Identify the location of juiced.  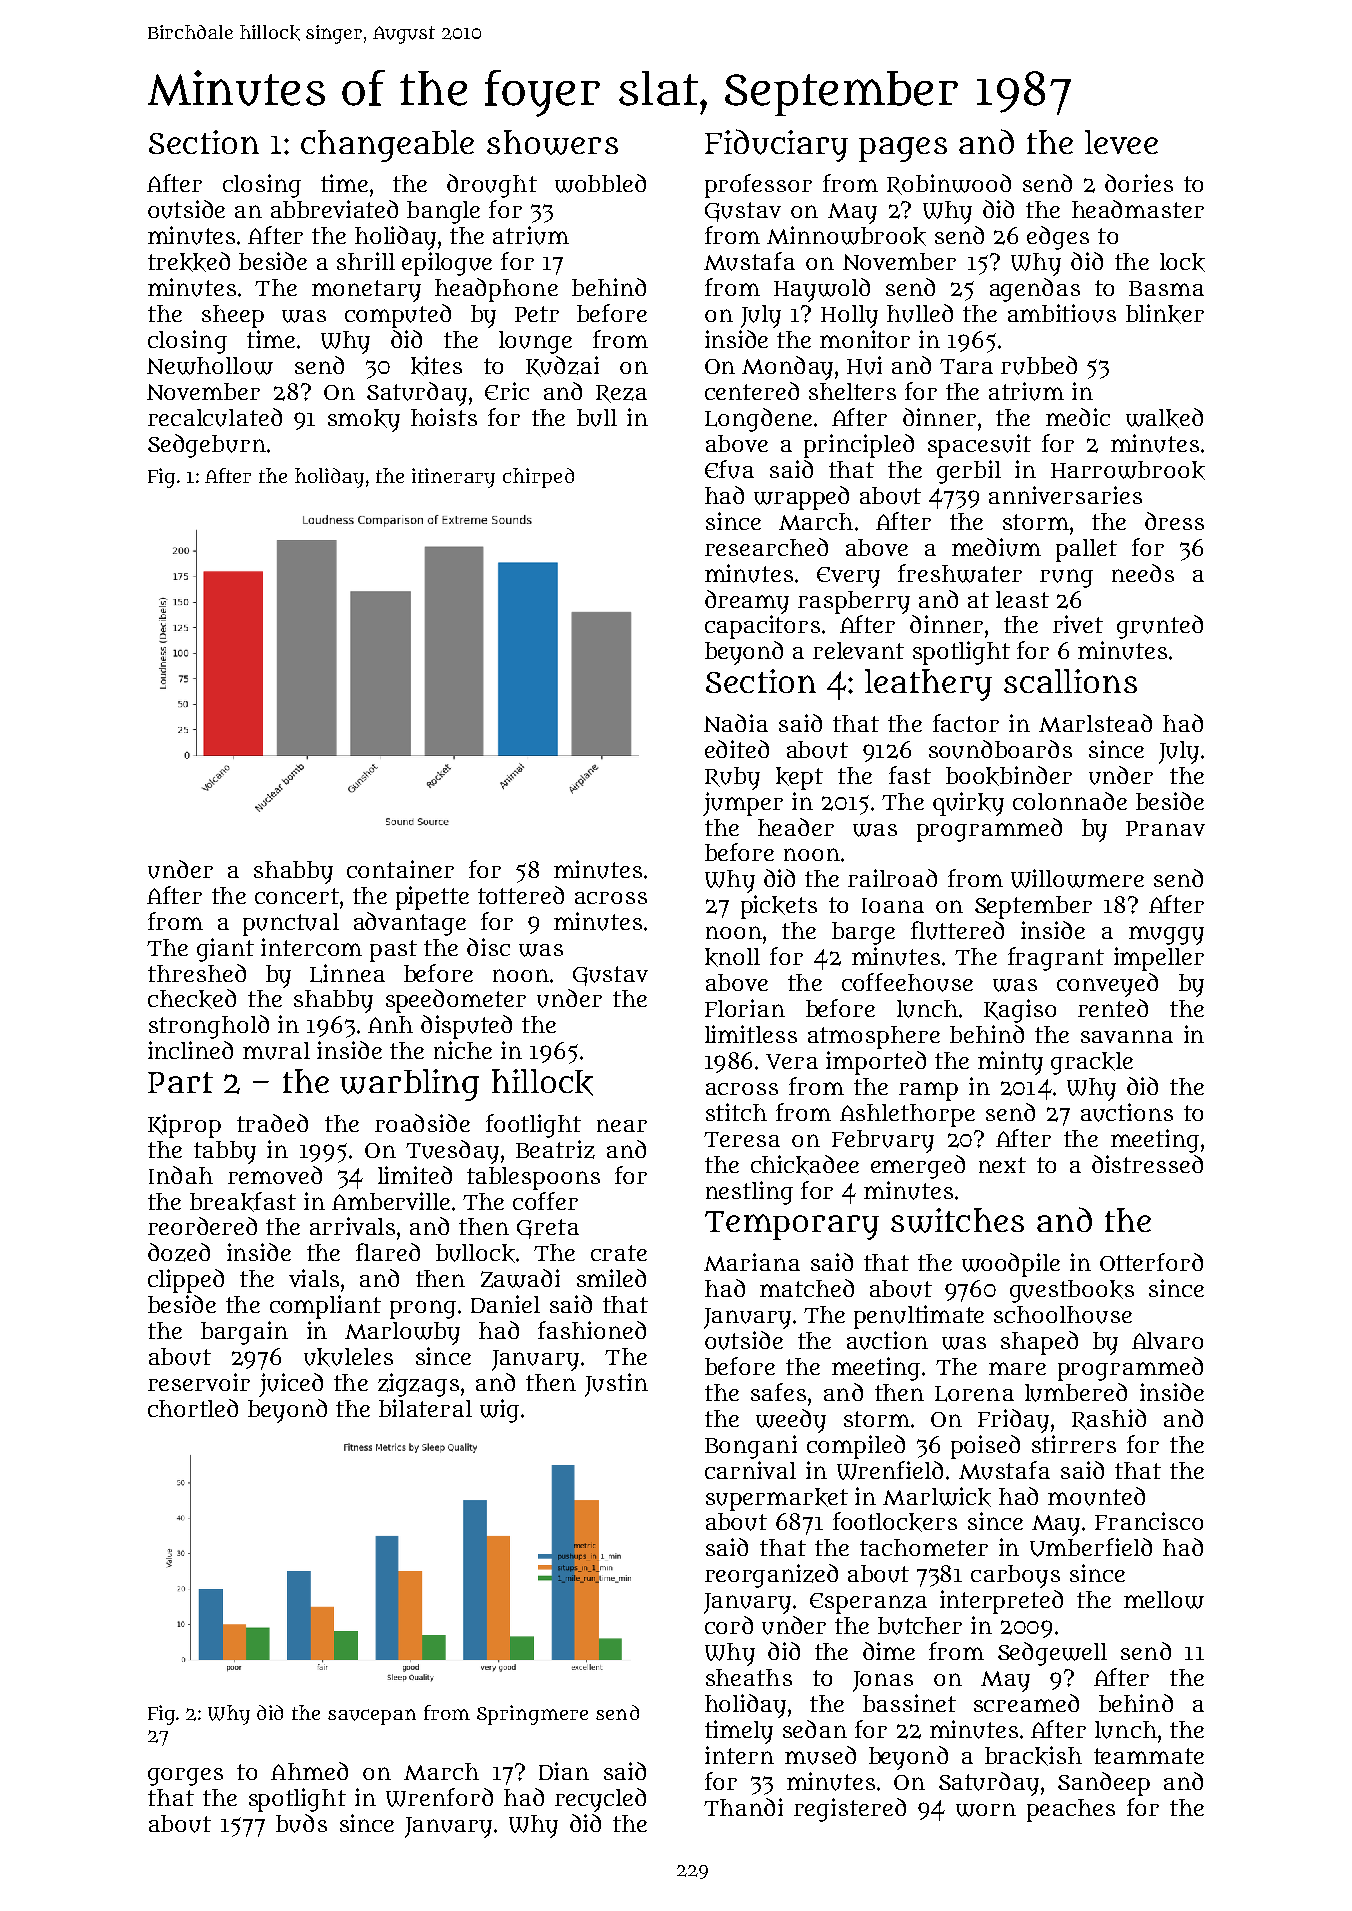
(291, 1385).
